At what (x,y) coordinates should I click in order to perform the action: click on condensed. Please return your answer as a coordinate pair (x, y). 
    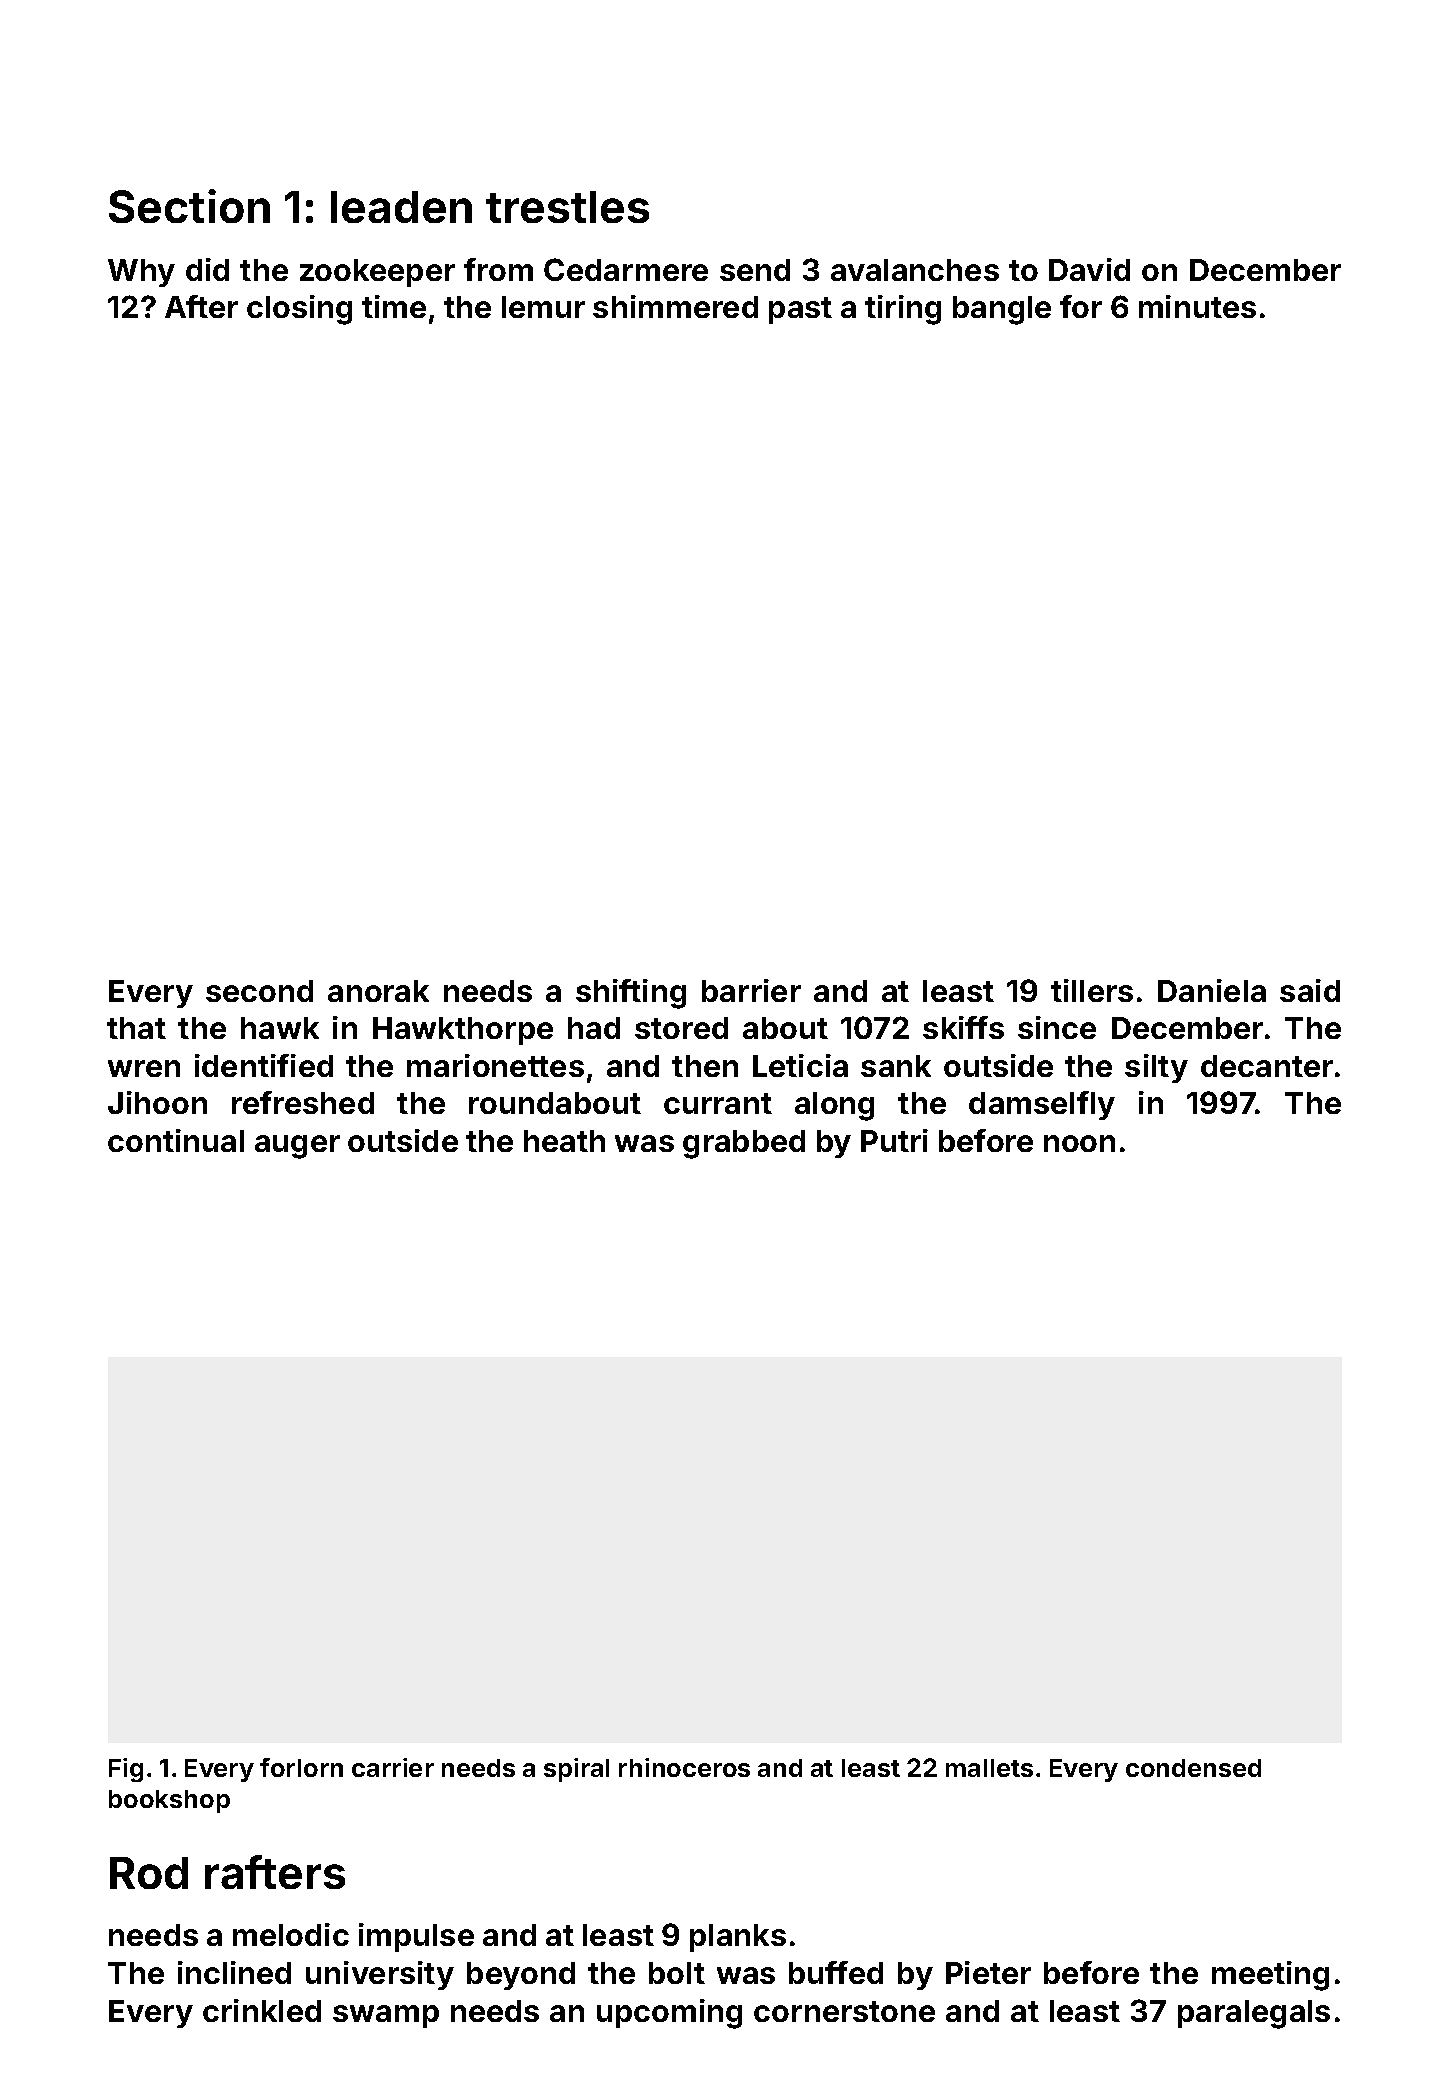
    Looking at the image, I should click on (1193, 1768).
